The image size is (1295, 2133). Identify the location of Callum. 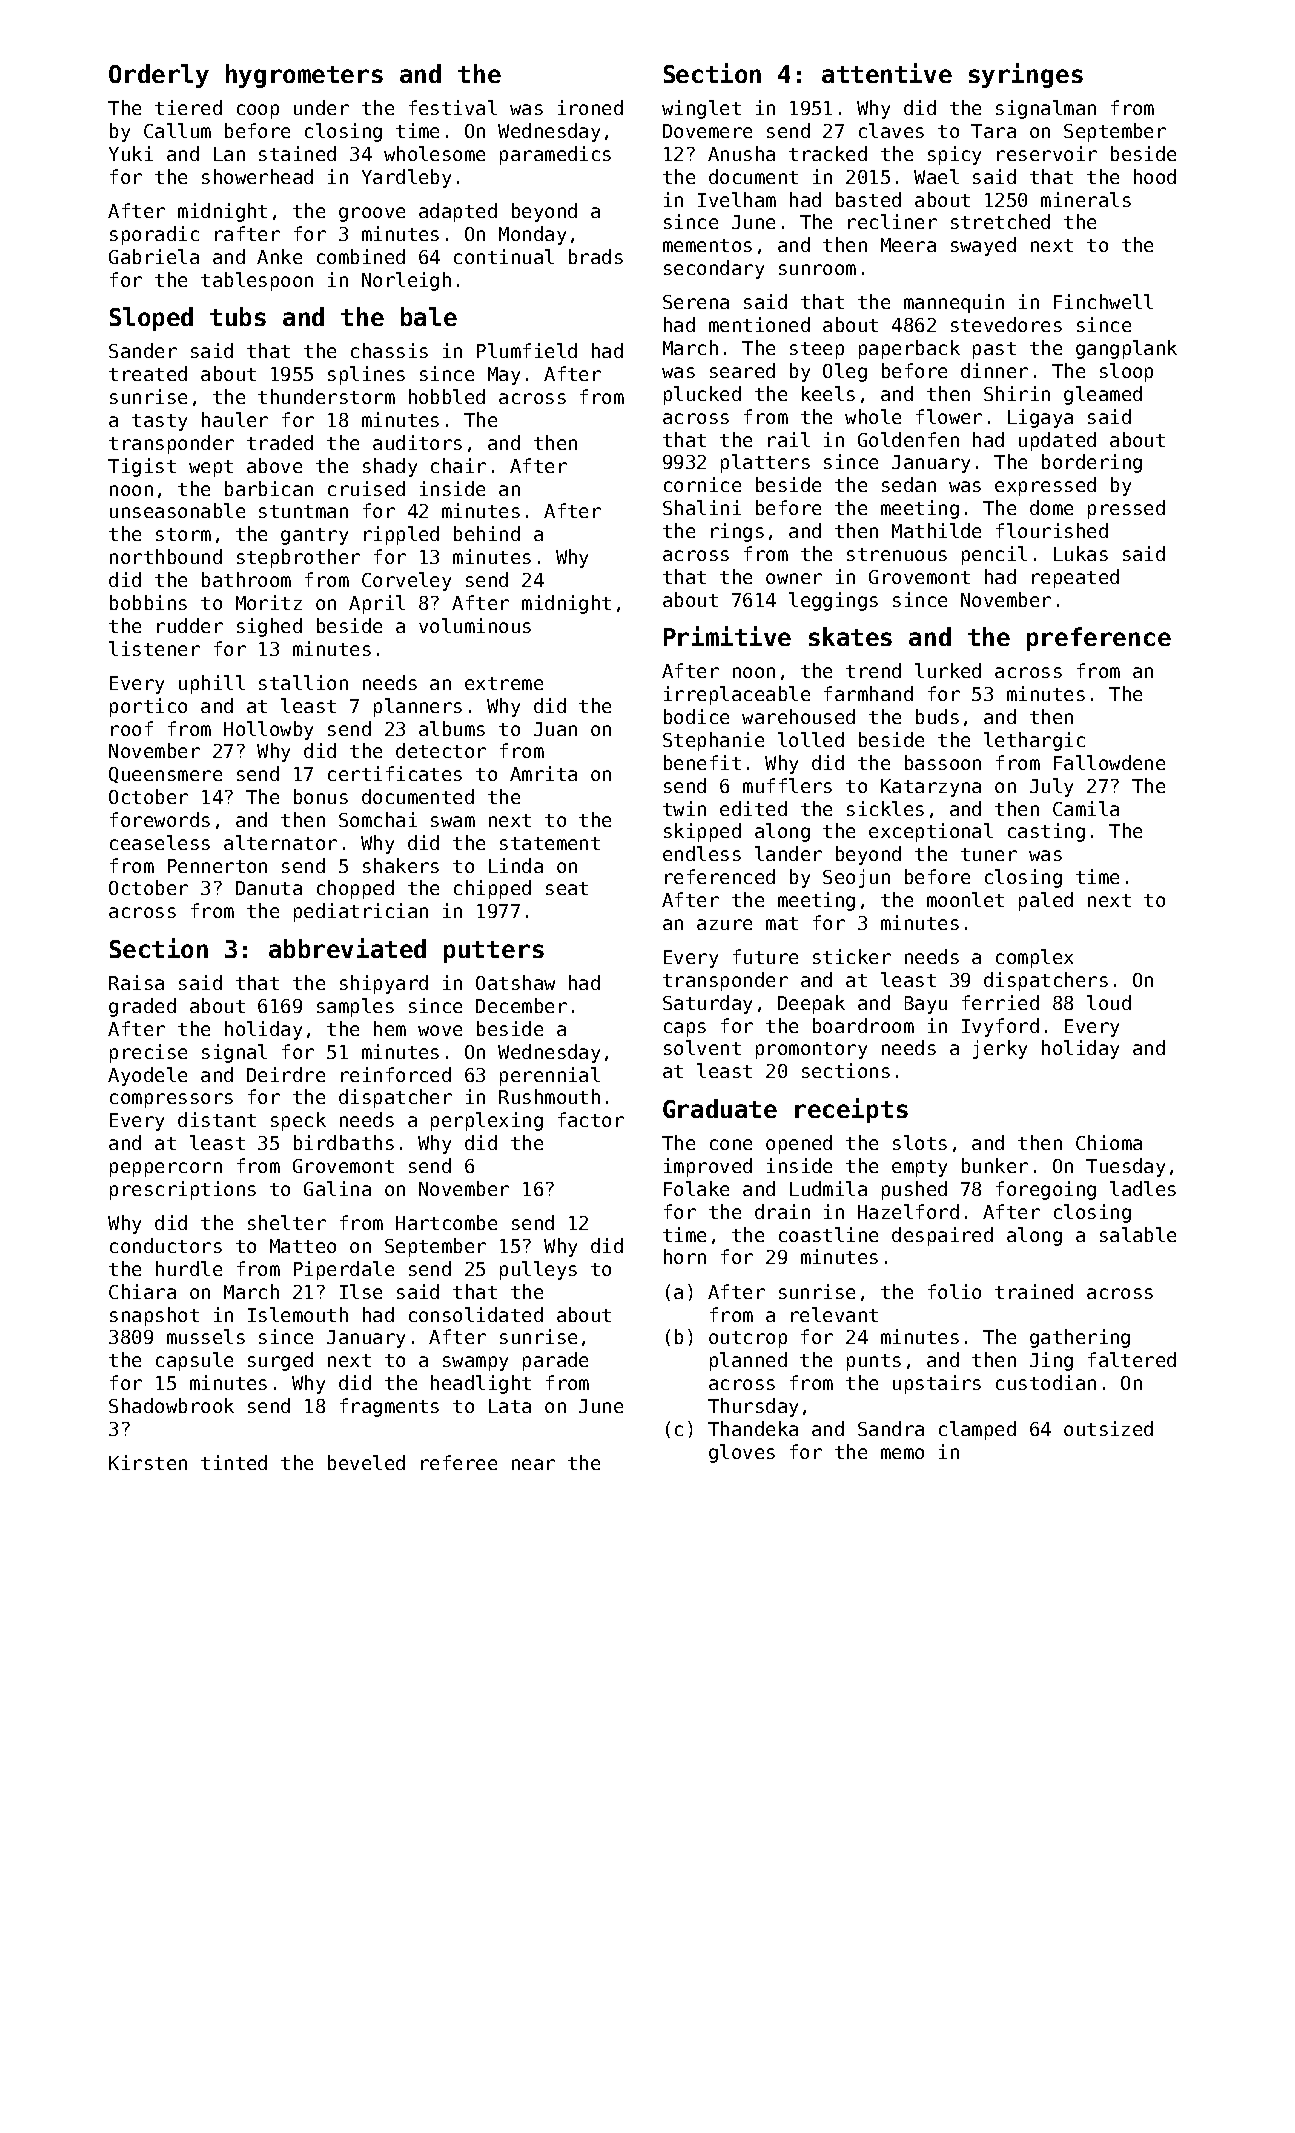
(177, 130).
